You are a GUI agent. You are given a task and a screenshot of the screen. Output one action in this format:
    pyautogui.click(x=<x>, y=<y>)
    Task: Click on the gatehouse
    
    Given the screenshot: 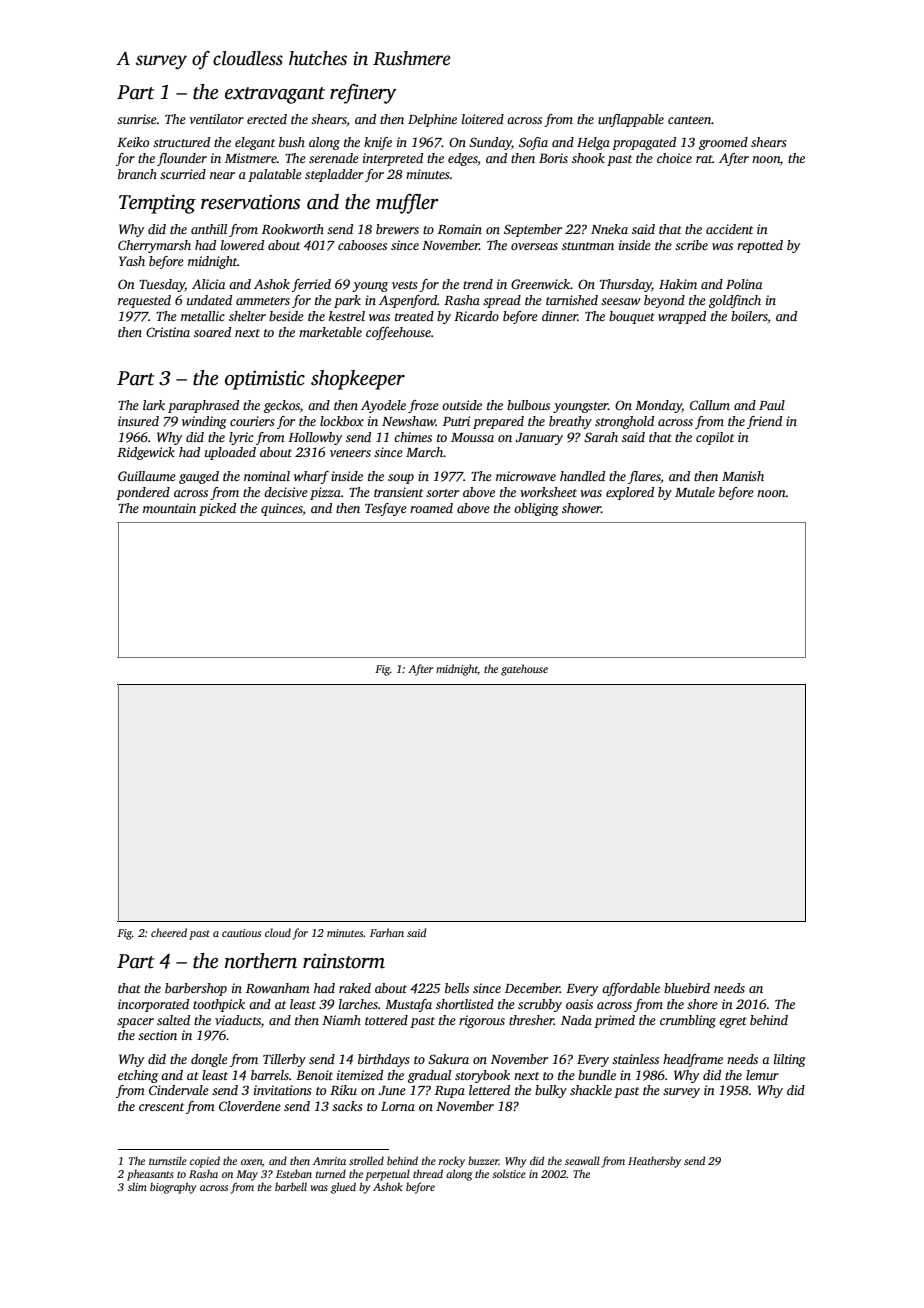 What is the action you would take?
    pyautogui.click(x=524, y=670)
